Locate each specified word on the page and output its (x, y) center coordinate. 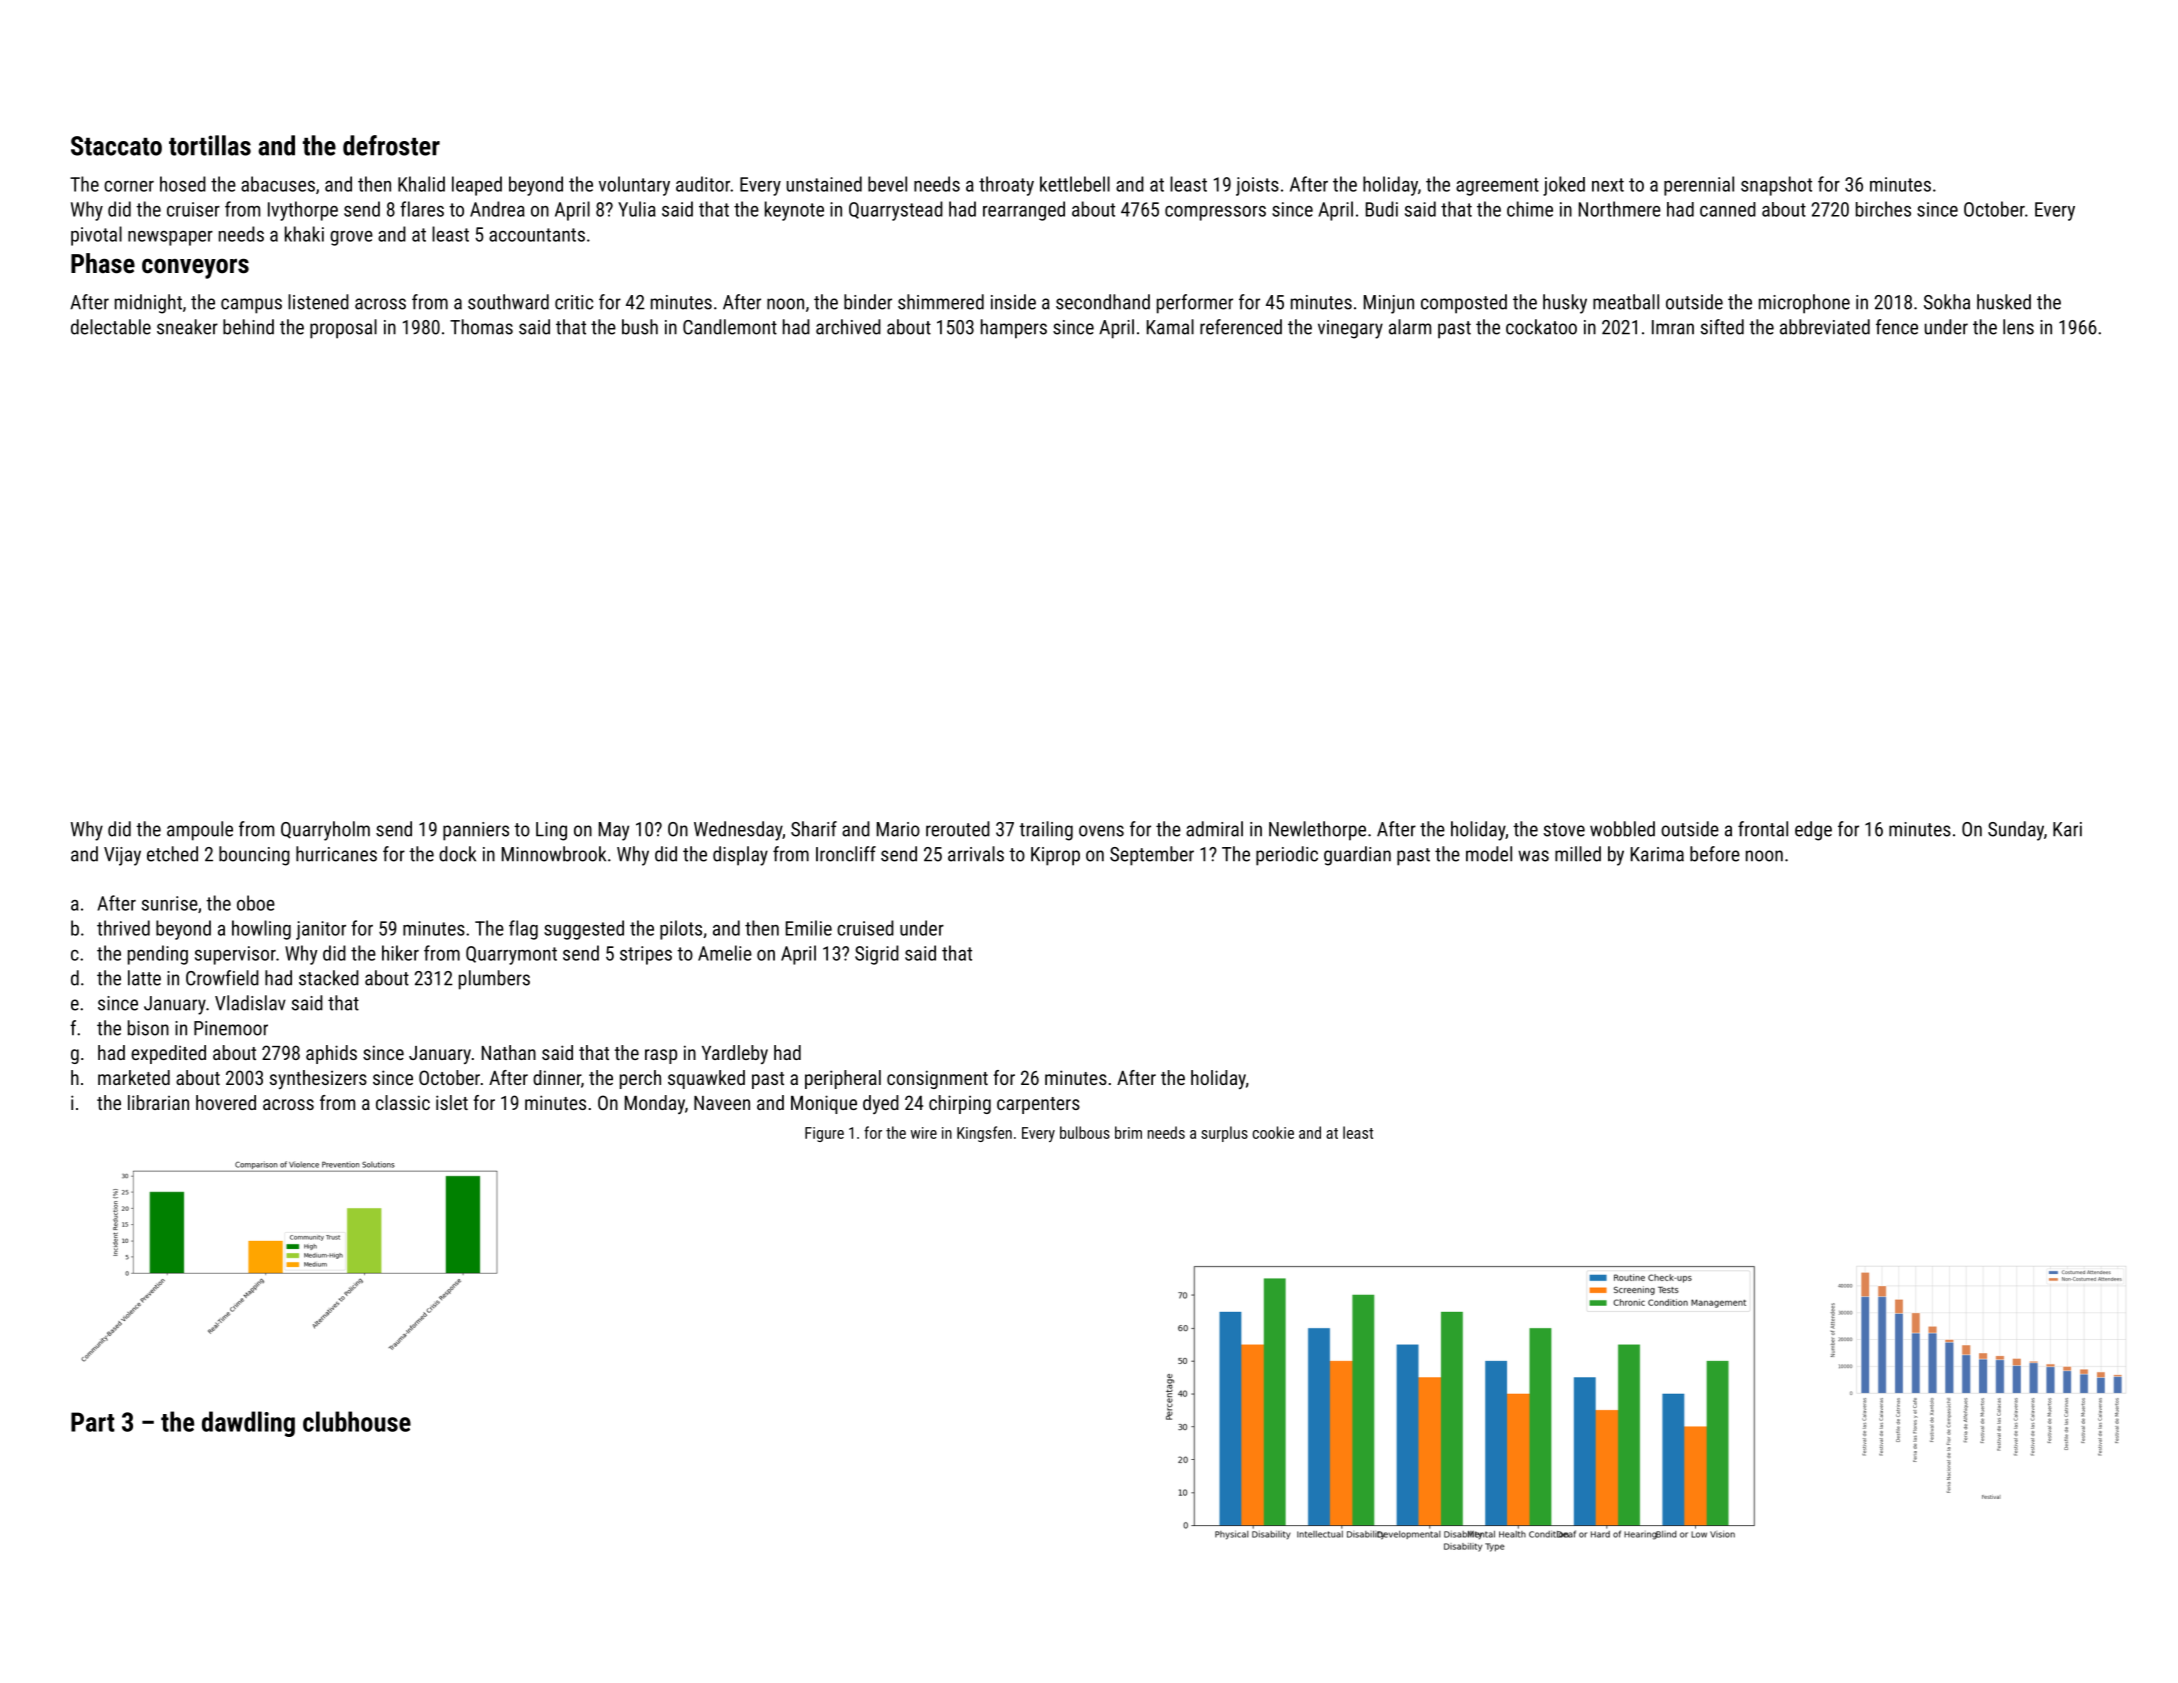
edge (1813, 831)
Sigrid (877, 955)
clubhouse (357, 1421)
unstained (824, 184)
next (1608, 185)
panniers (476, 831)
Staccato (116, 146)
